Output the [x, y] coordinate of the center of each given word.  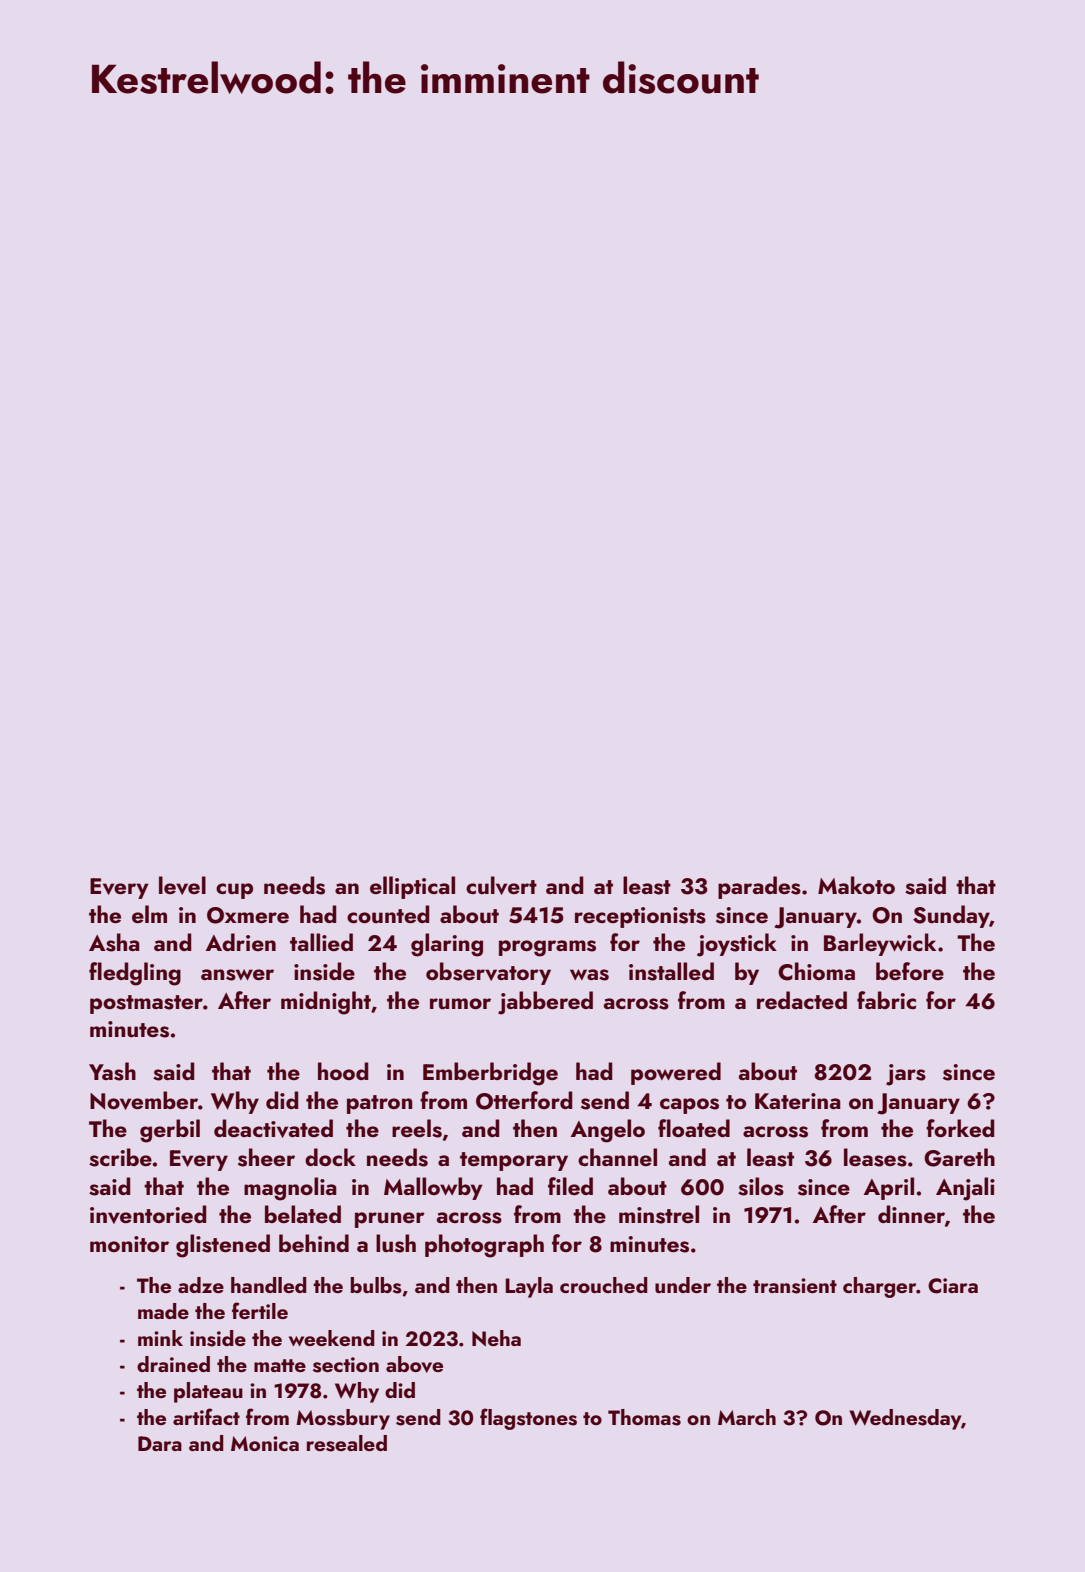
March [747, 1417]
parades [759, 887]
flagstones [528, 1419]
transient [795, 1286]
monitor [129, 1244]
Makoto [856, 885]
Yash [112, 1071]
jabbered [545, 1003]
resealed [347, 1443]
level [182, 885]
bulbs [376, 1285]
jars [906, 1075]
